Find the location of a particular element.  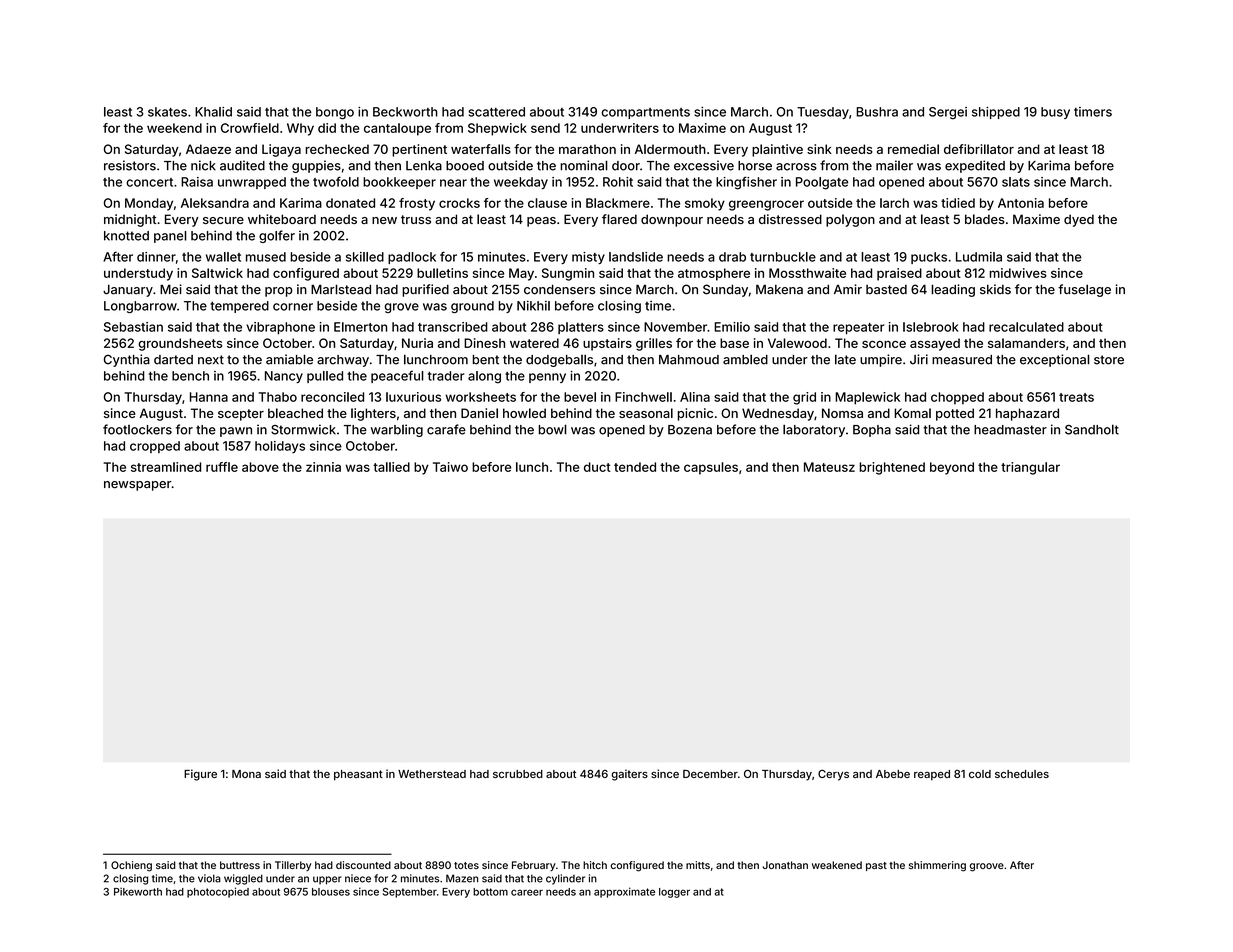

buttress is located at coordinates (240, 865).
